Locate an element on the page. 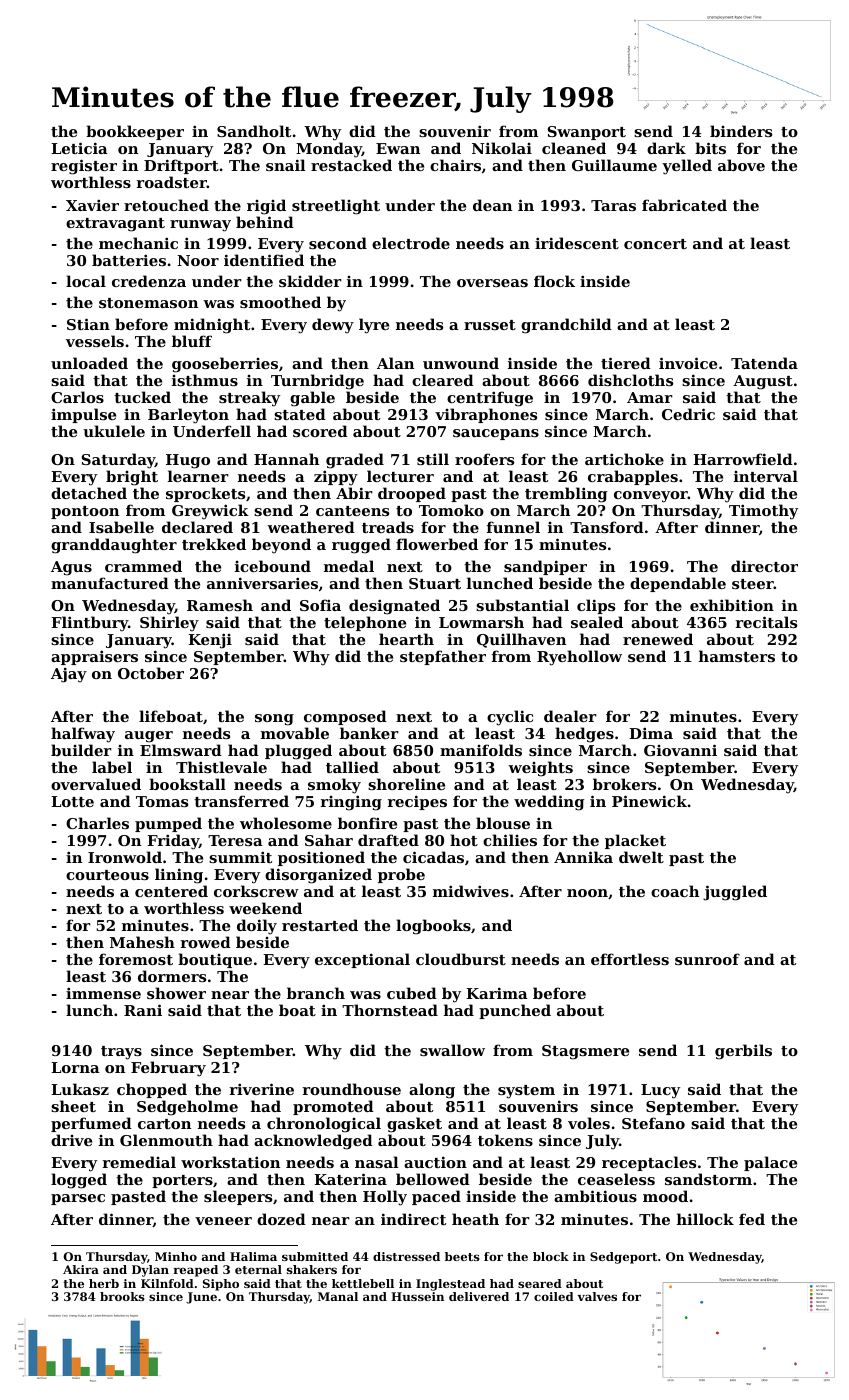 The image size is (849, 1400). saucepans is located at coordinates (496, 434).
